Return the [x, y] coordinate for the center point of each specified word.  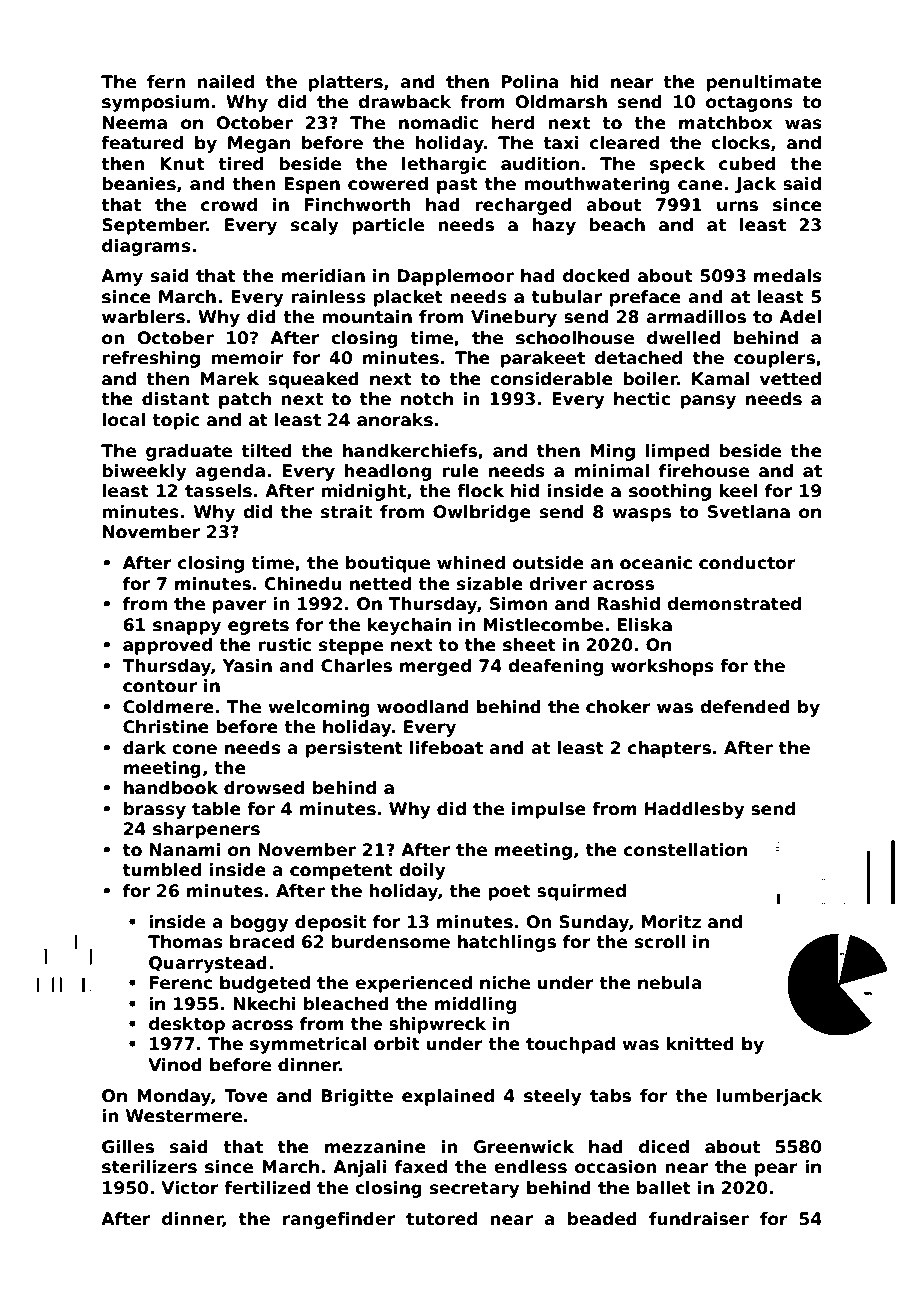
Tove [246, 1096]
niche [505, 983]
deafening [555, 667]
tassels [218, 491]
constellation [685, 850]
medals [788, 276]
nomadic [438, 123]
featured [142, 143]
